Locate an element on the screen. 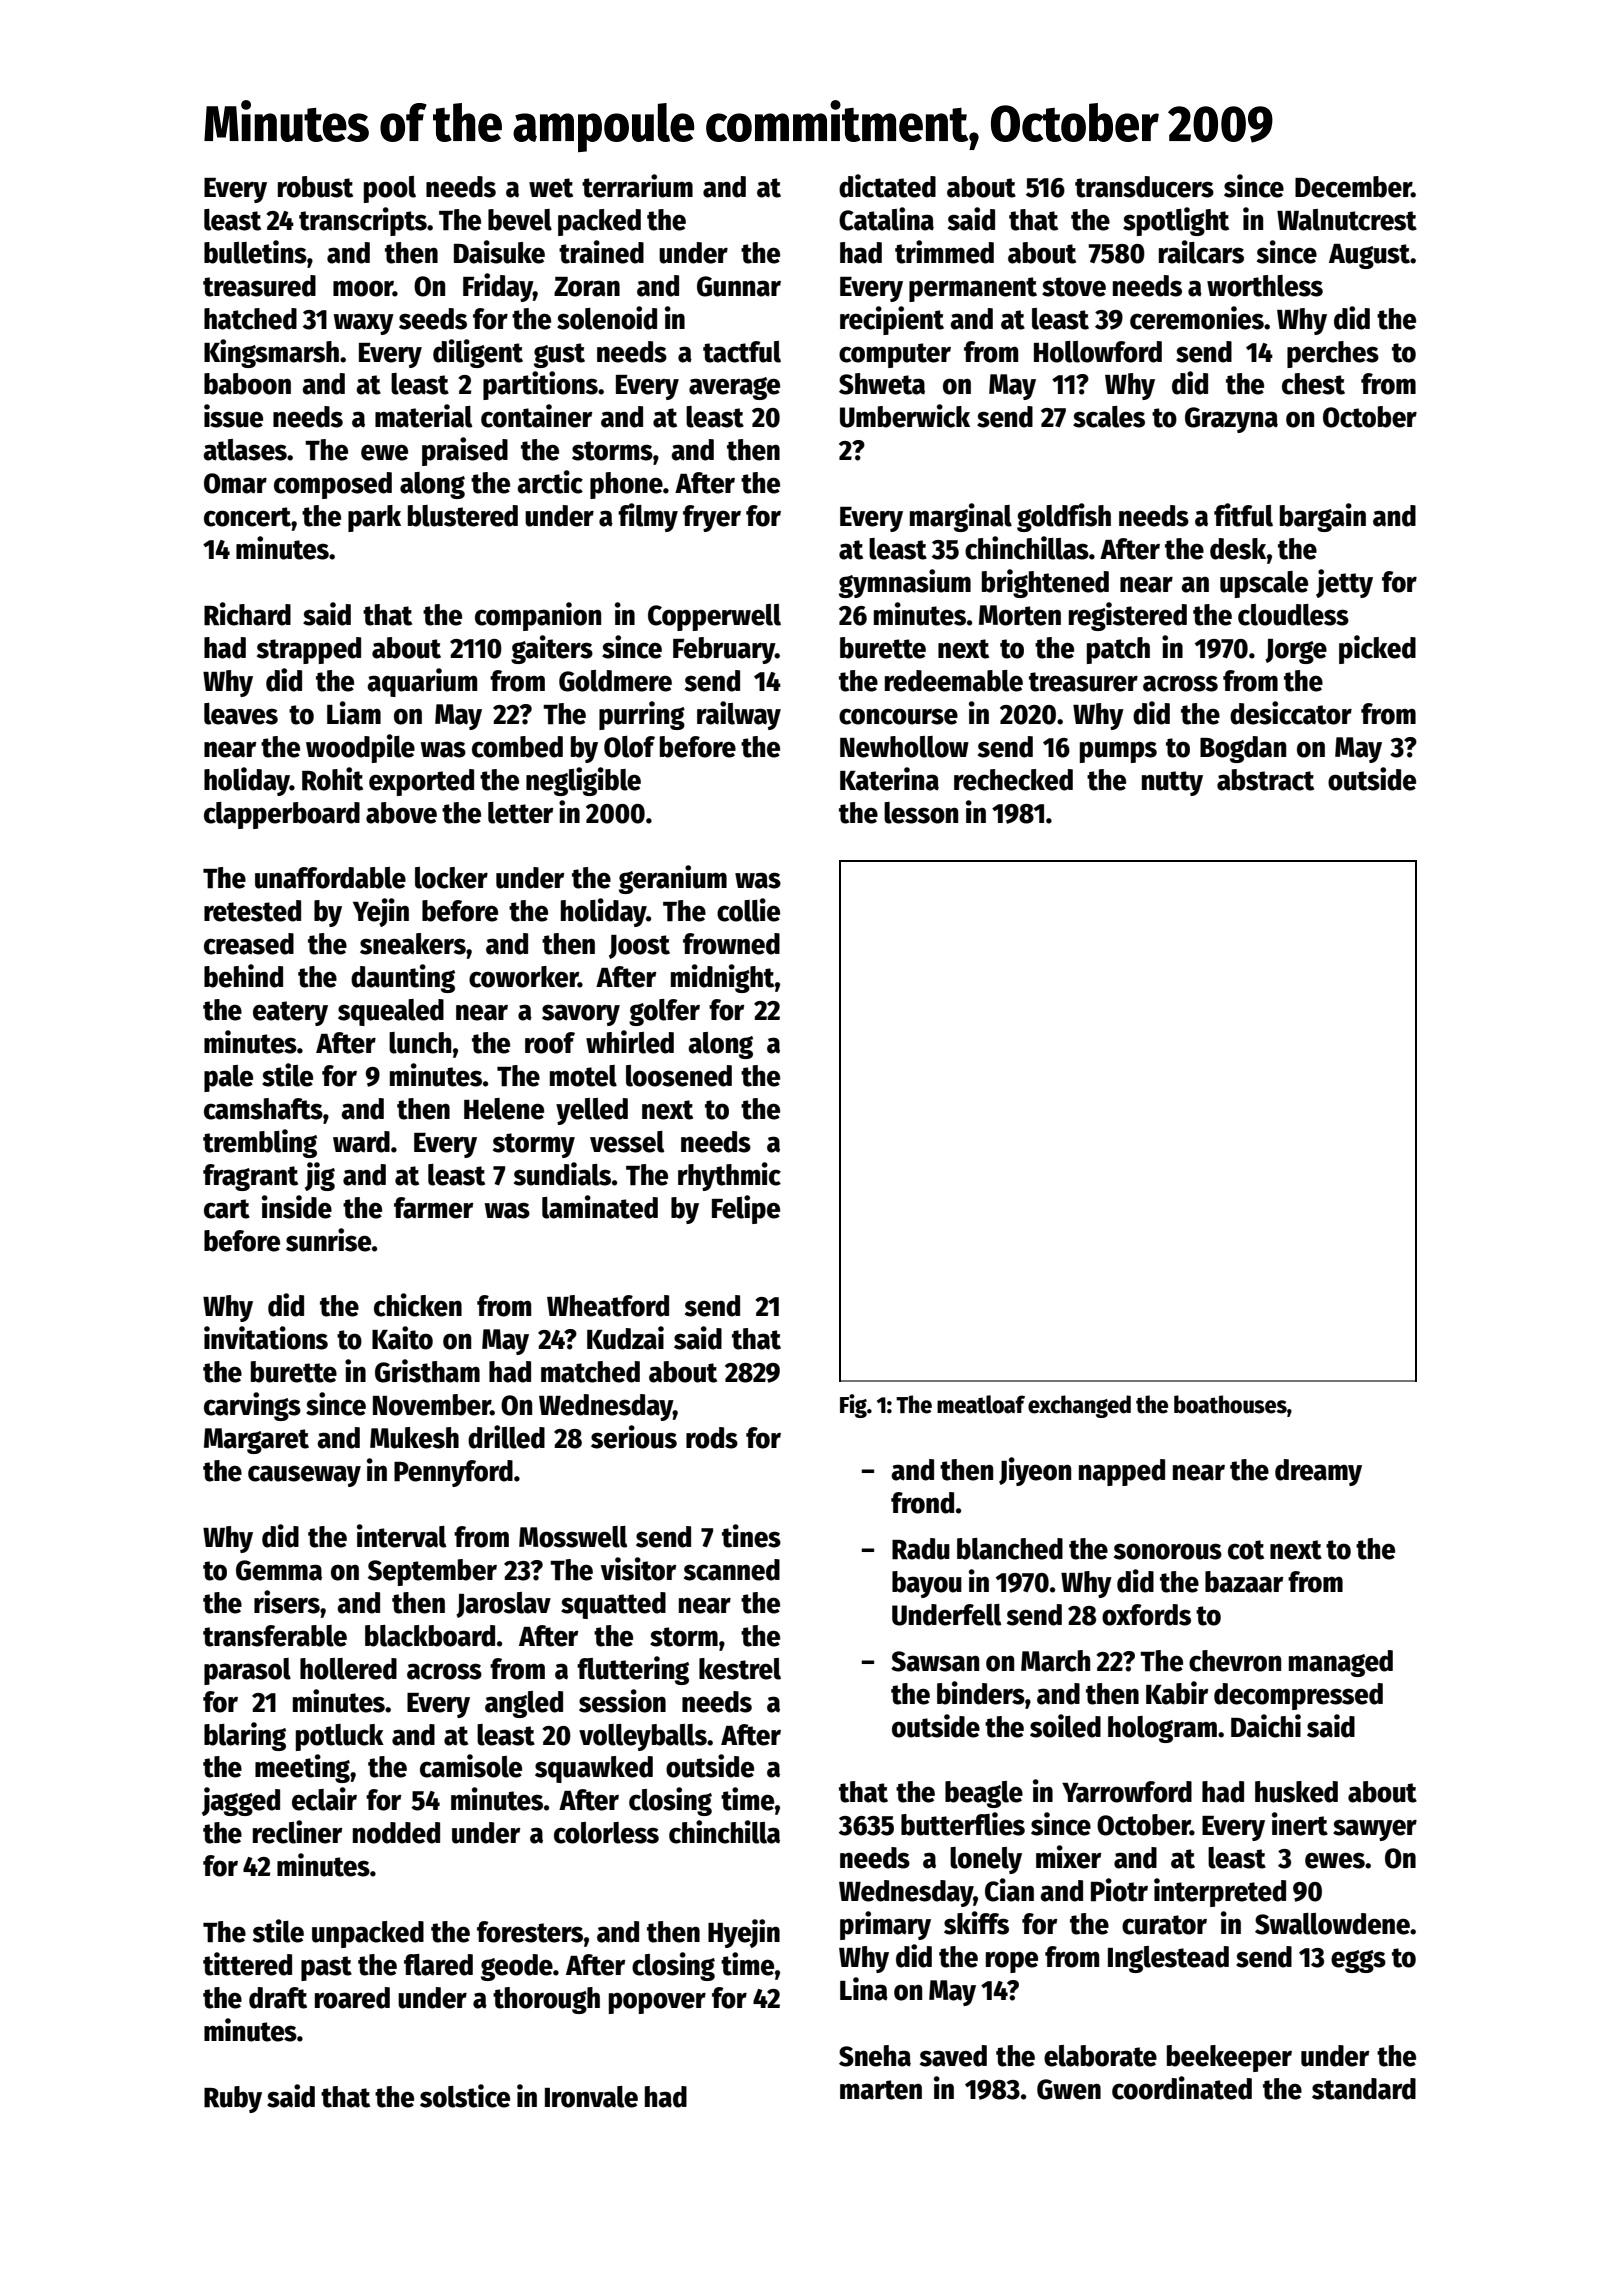 Image resolution: width=1620 pixels, height=2292 pixels. volleyballs is located at coordinates (643, 1737).
